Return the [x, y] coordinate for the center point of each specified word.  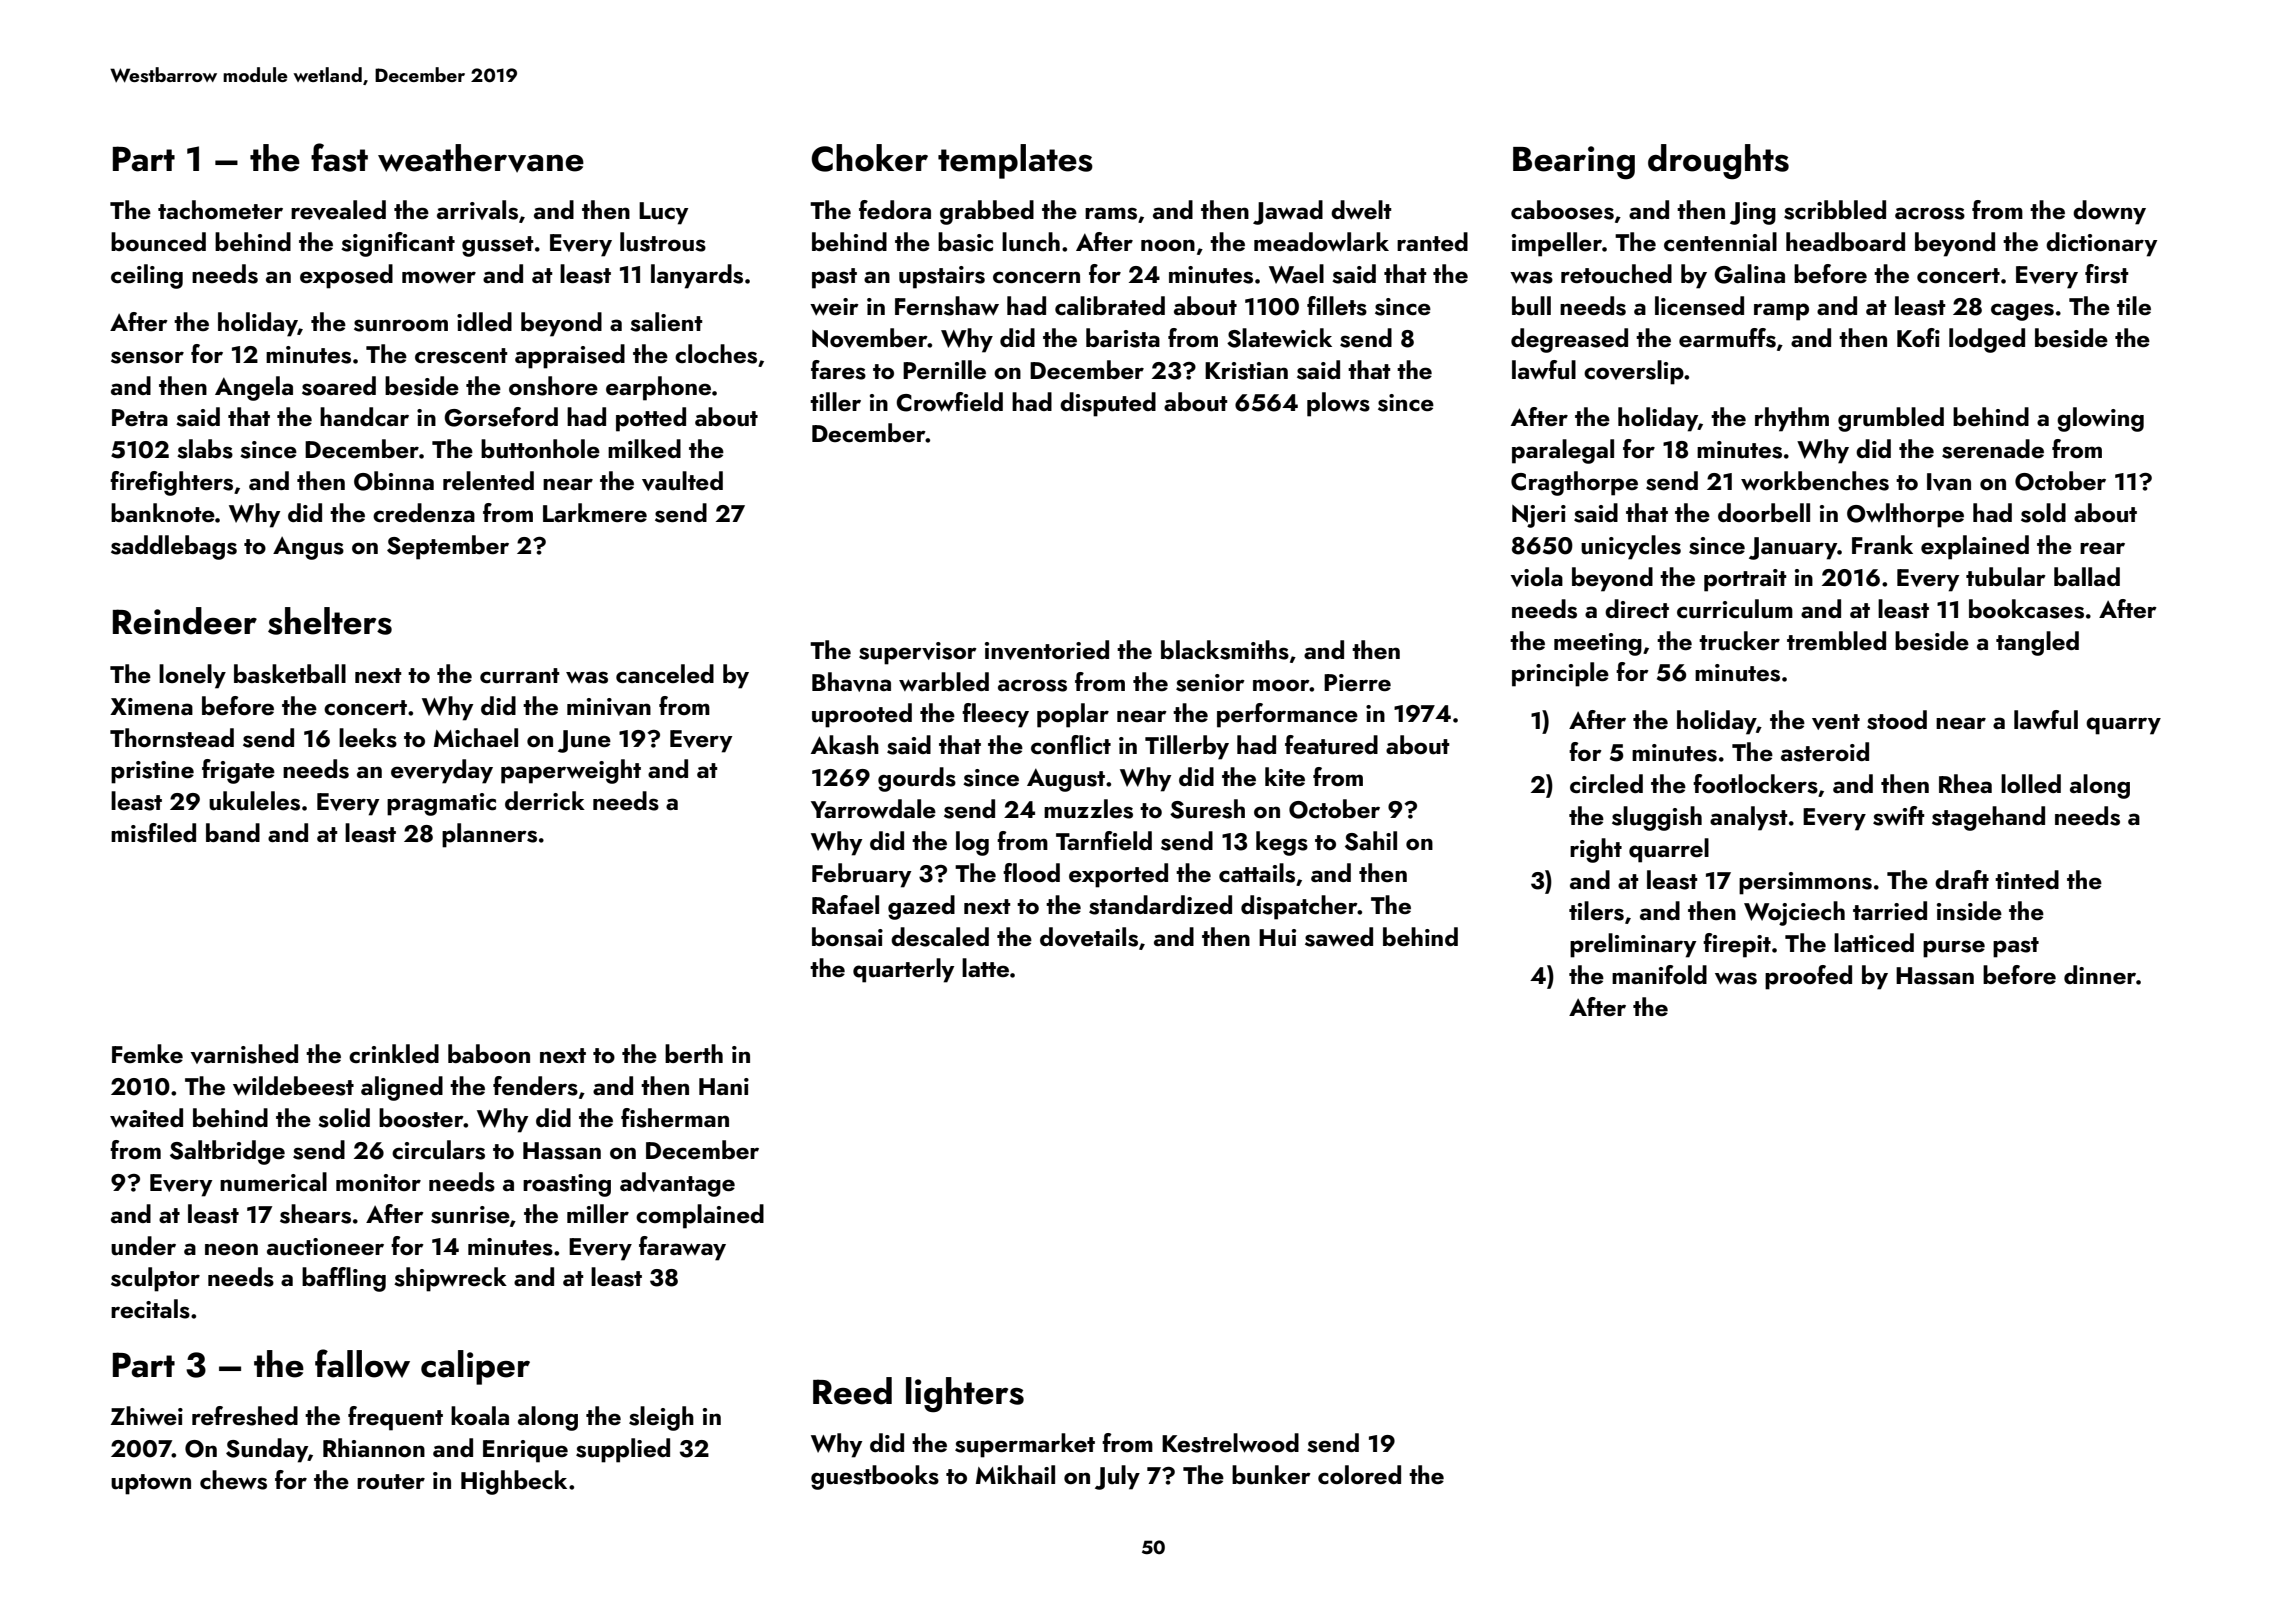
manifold [1659, 974]
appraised [570, 356]
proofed [1808, 977]
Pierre [1357, 682]
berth [694, 1053]
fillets [1337, 306]
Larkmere [595, 512]
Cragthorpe [1574, 483]
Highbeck [514, 1482]
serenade [1993, 449]
